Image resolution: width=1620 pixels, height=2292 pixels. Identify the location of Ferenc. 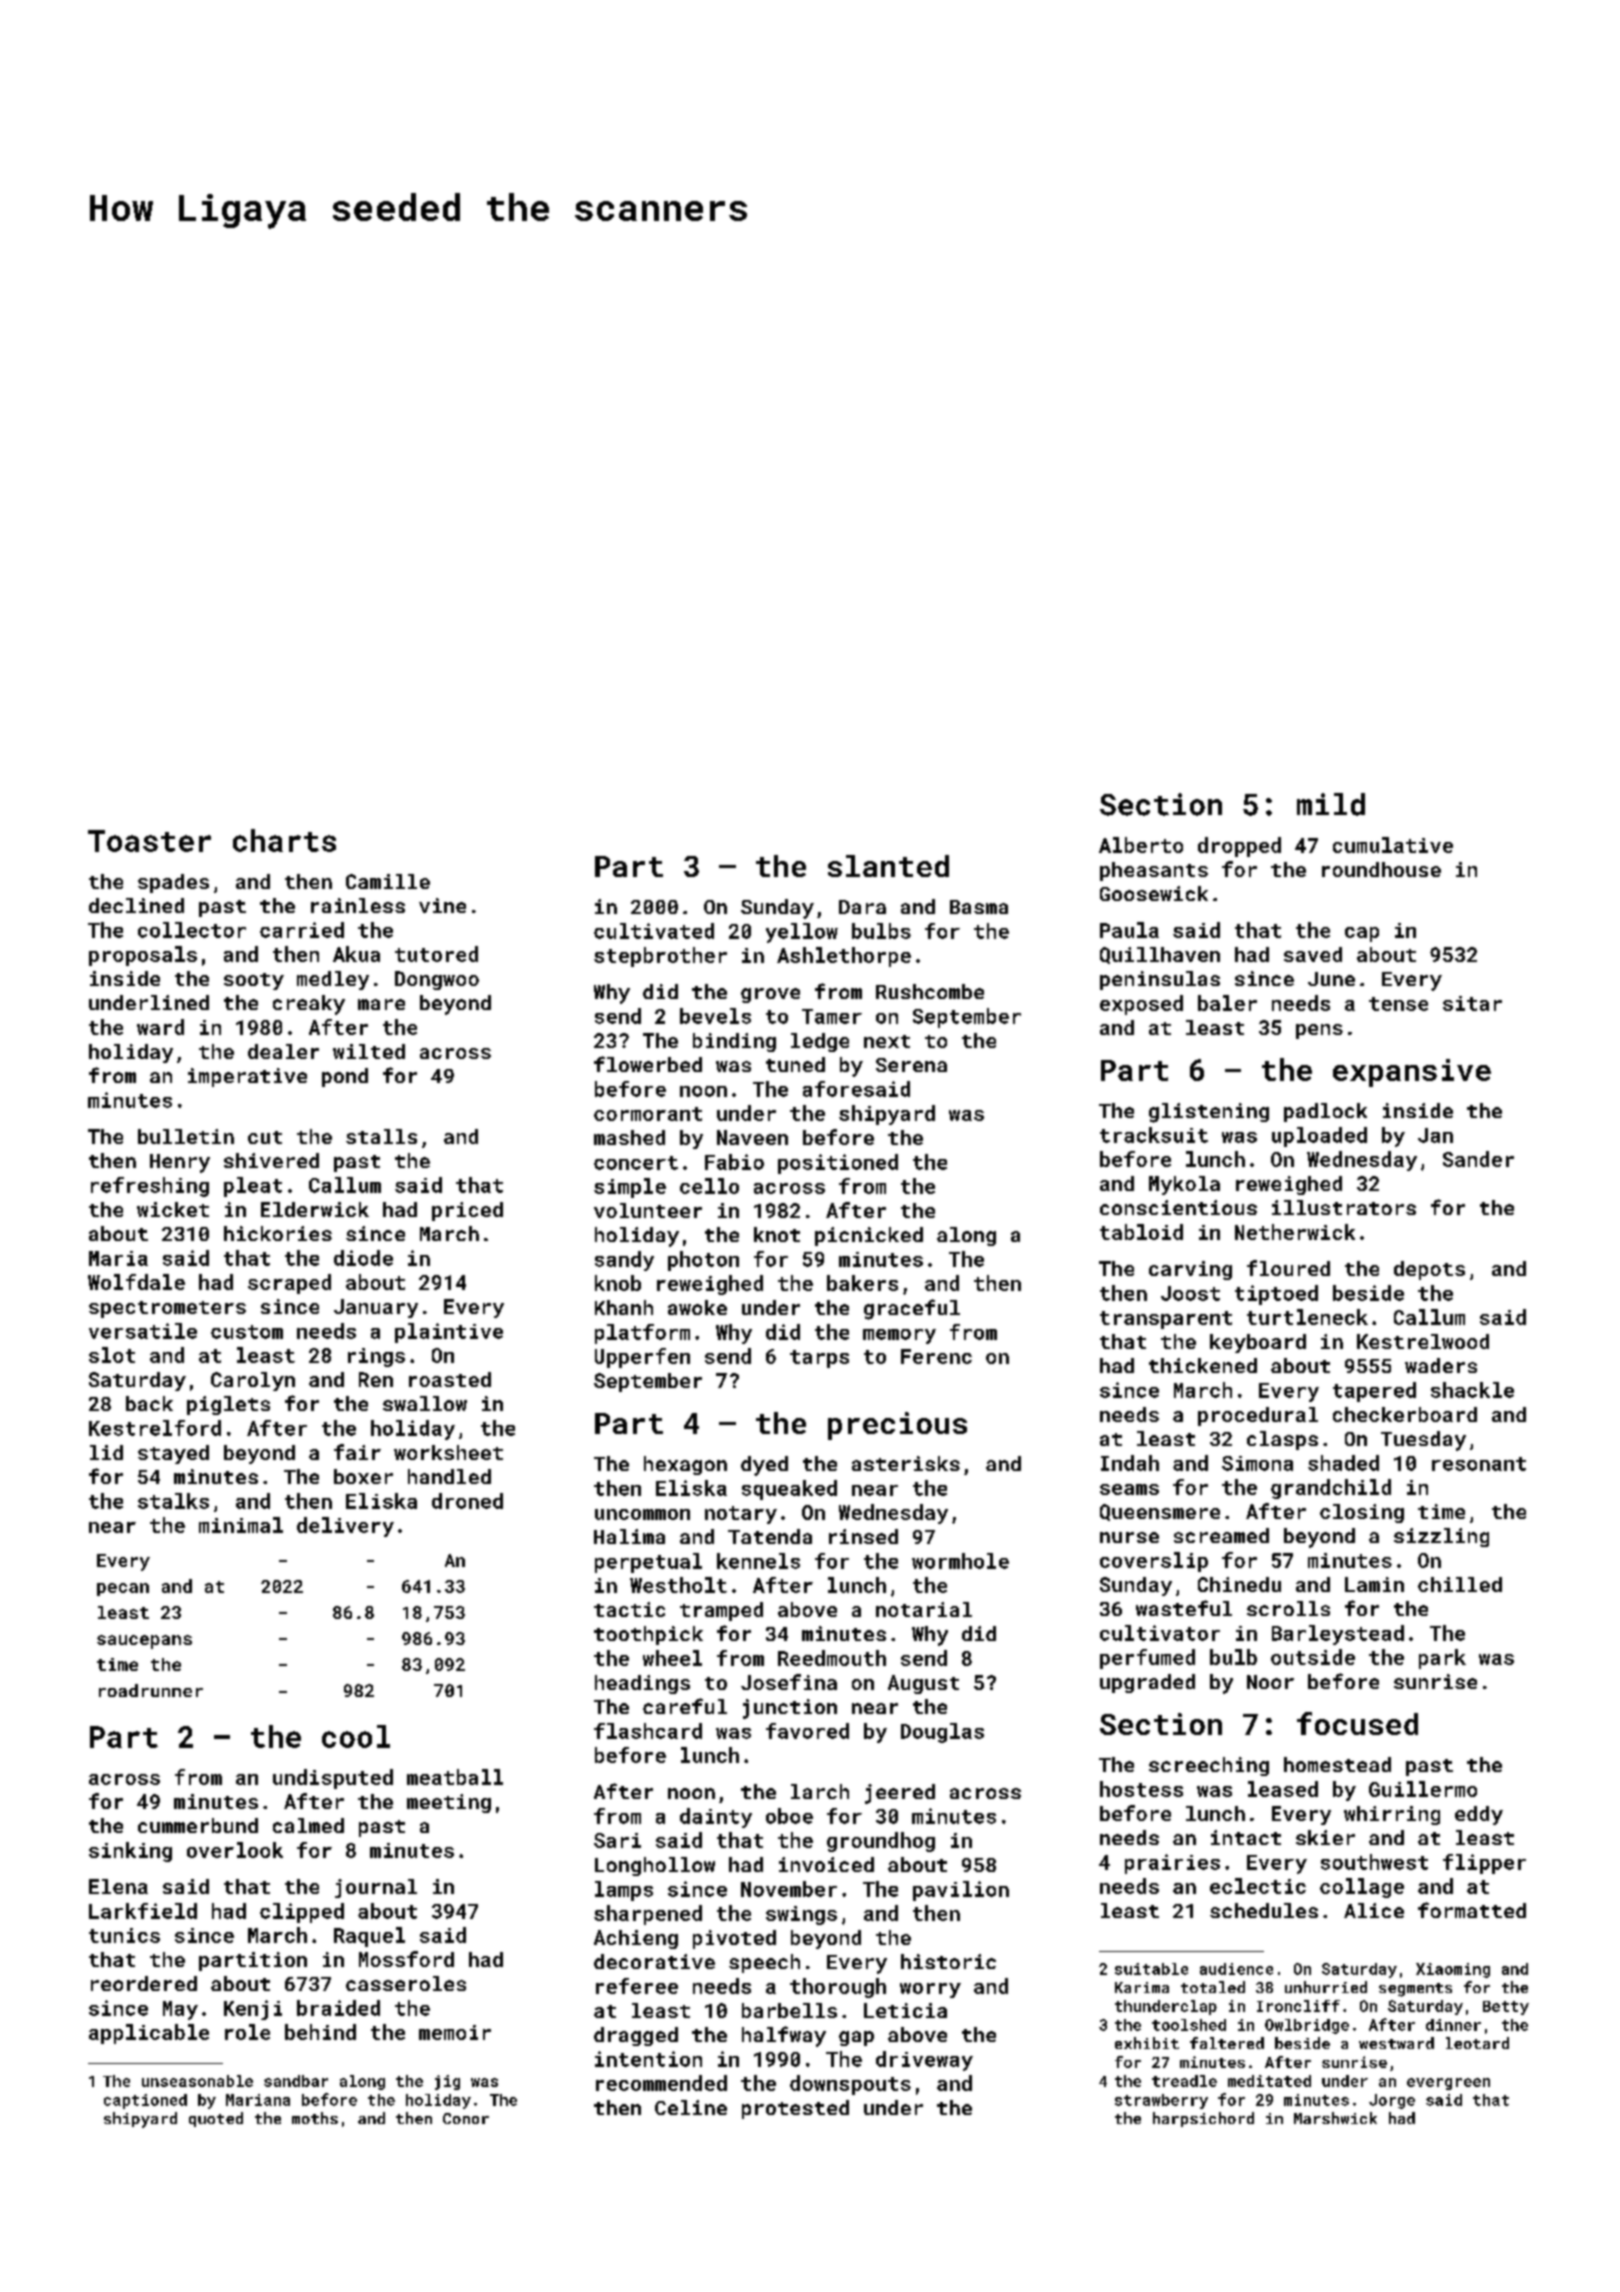
(936, 1356).
